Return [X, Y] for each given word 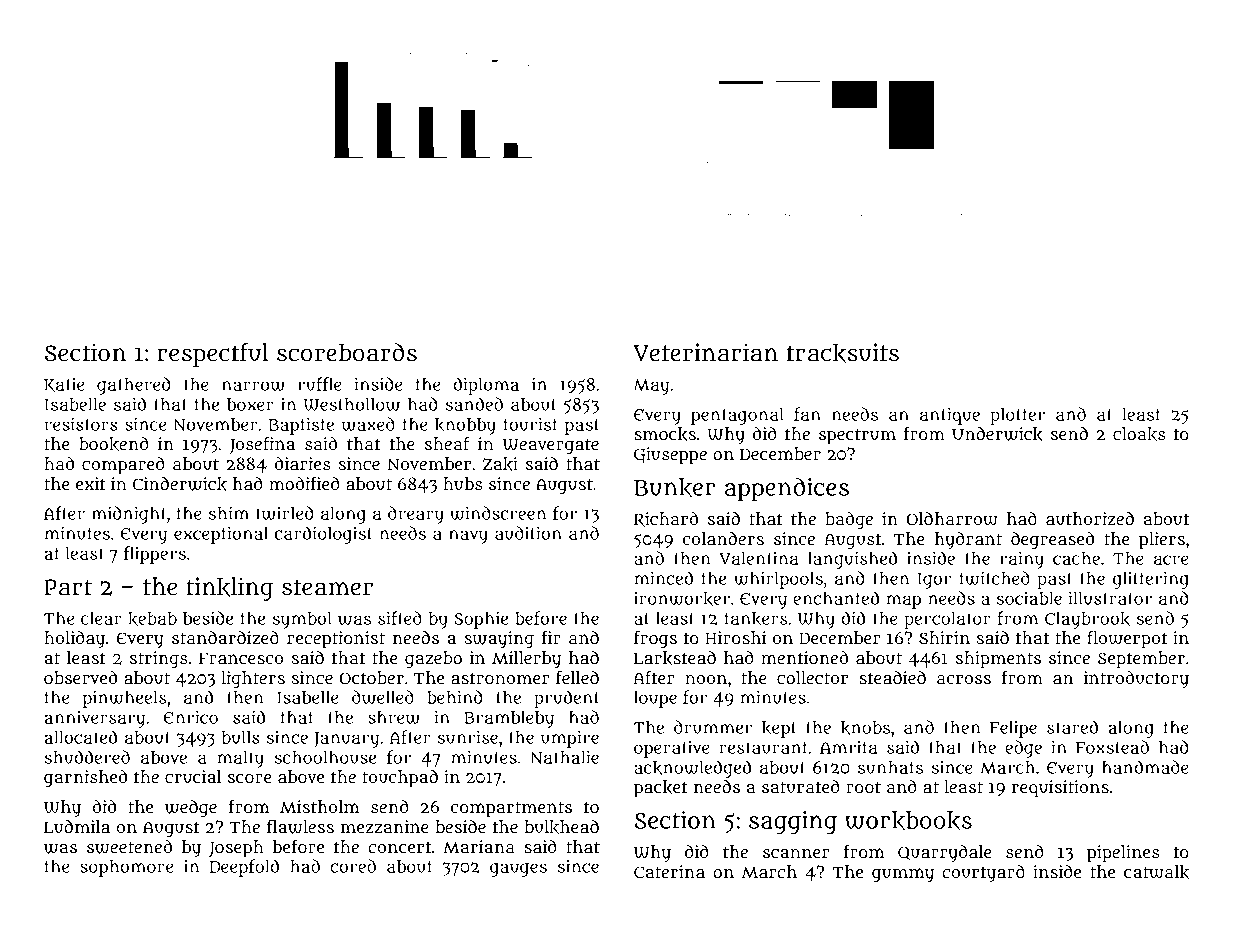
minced [663, 578]
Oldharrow [952, 519]
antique [950, 416]
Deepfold [244, 868]
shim [229, 513]
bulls [240, 737]
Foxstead [1112, 747]
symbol [302, 620]
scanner [796, 853]
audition [528, 533]
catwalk [1156, 872]
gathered [134, 386]
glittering [1151, 580]
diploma [486, 386]
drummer [713, 727]
